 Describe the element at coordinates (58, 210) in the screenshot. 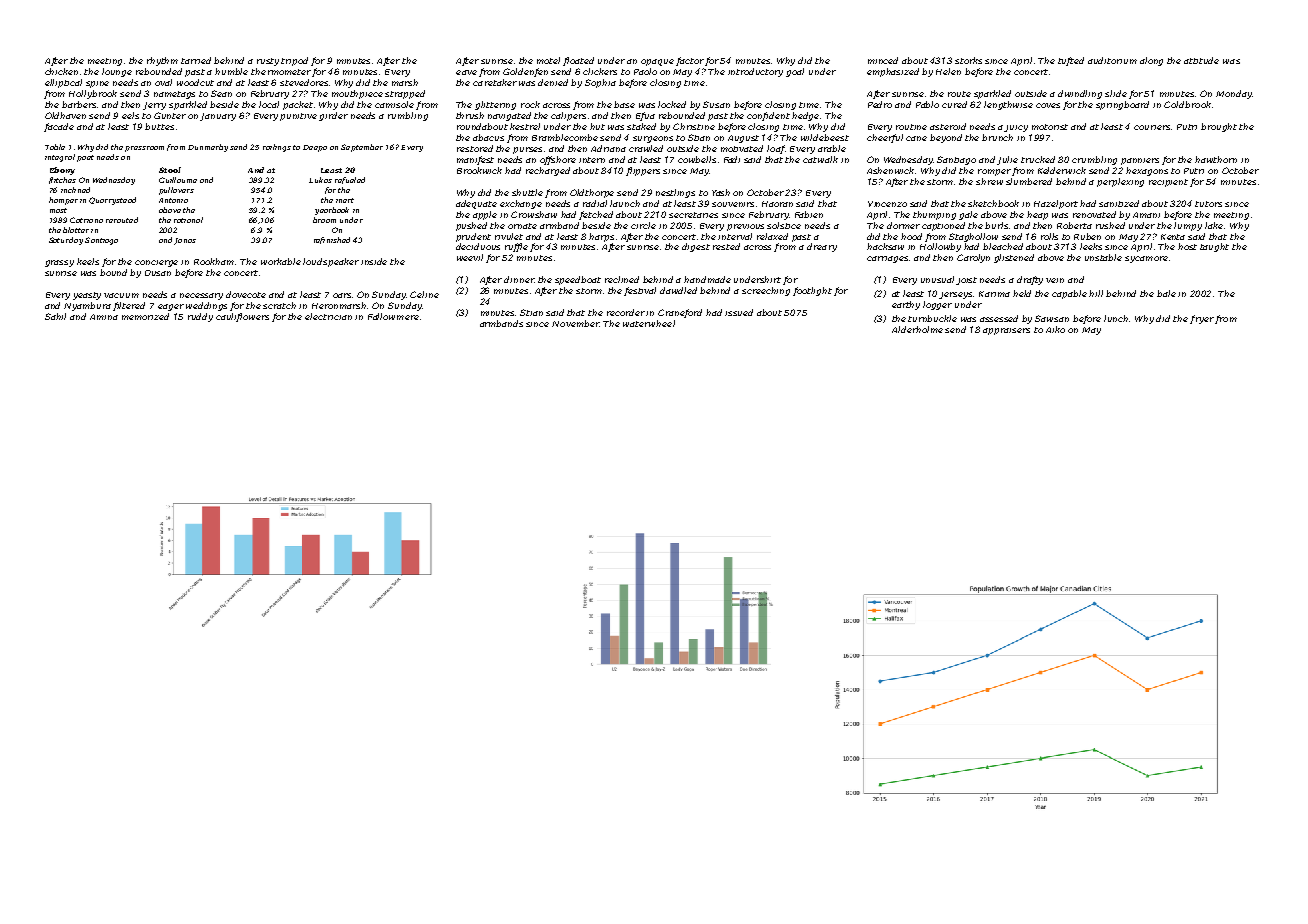

I see `mast` at that location.
